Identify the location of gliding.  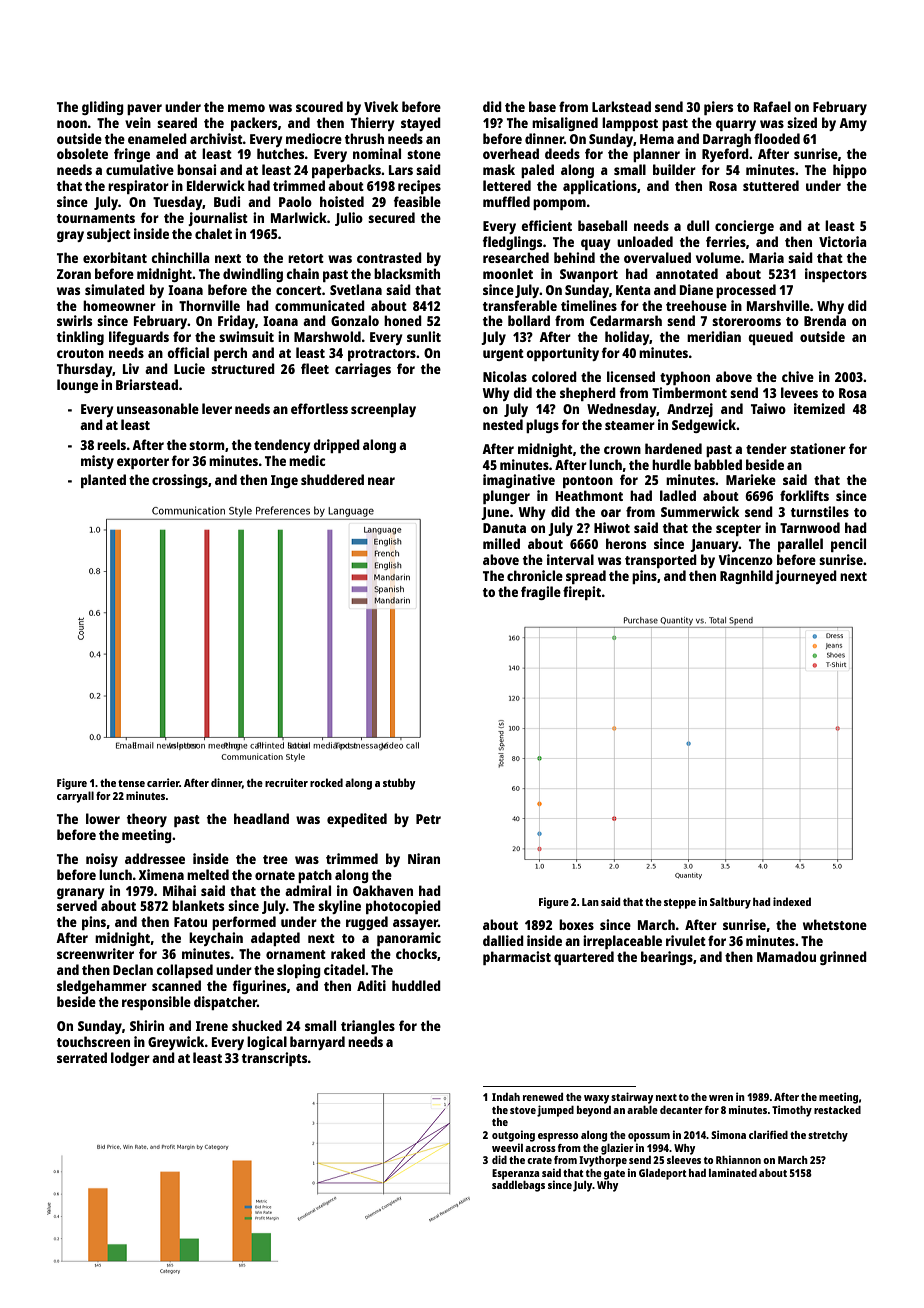
(103, 108).
